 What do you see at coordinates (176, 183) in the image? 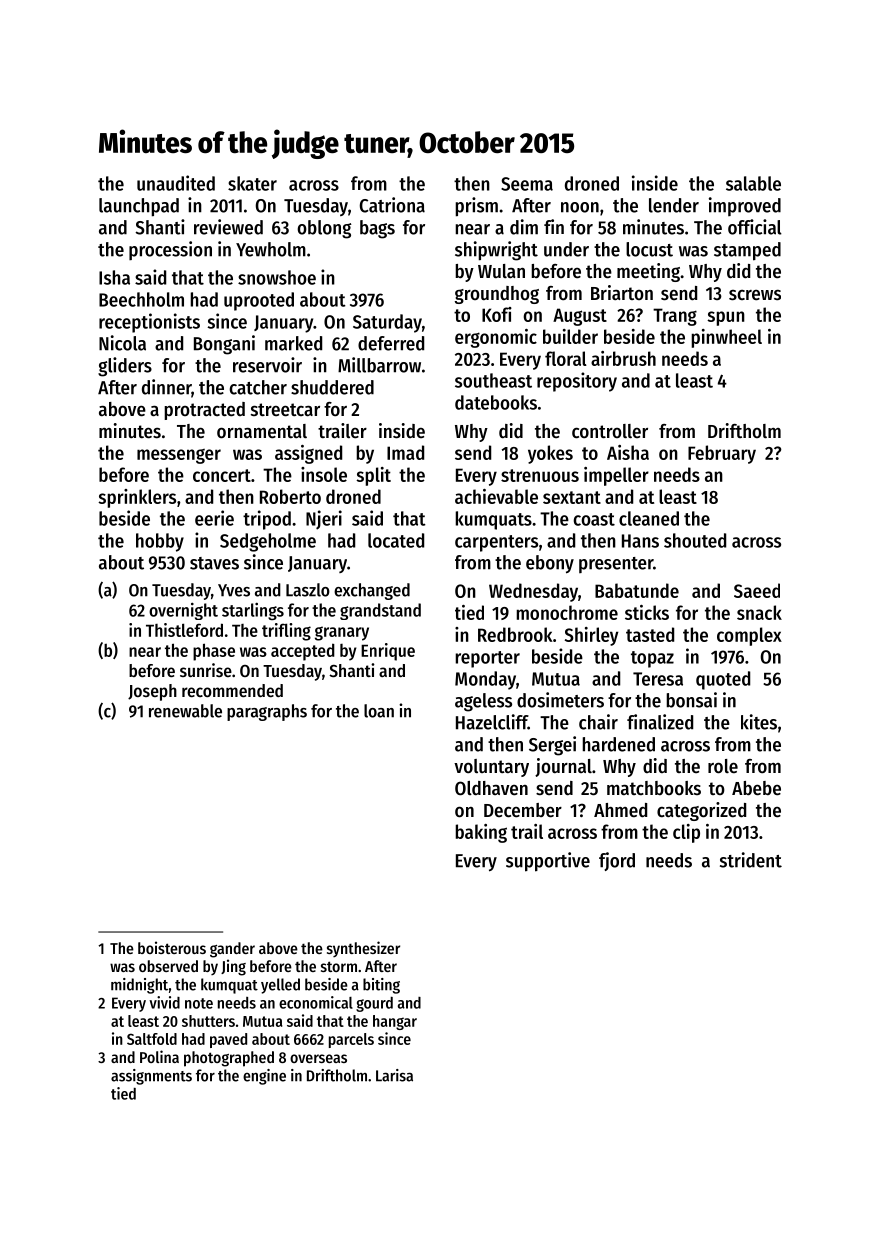
I see `unaudited` at bounding box center [176, 183].
